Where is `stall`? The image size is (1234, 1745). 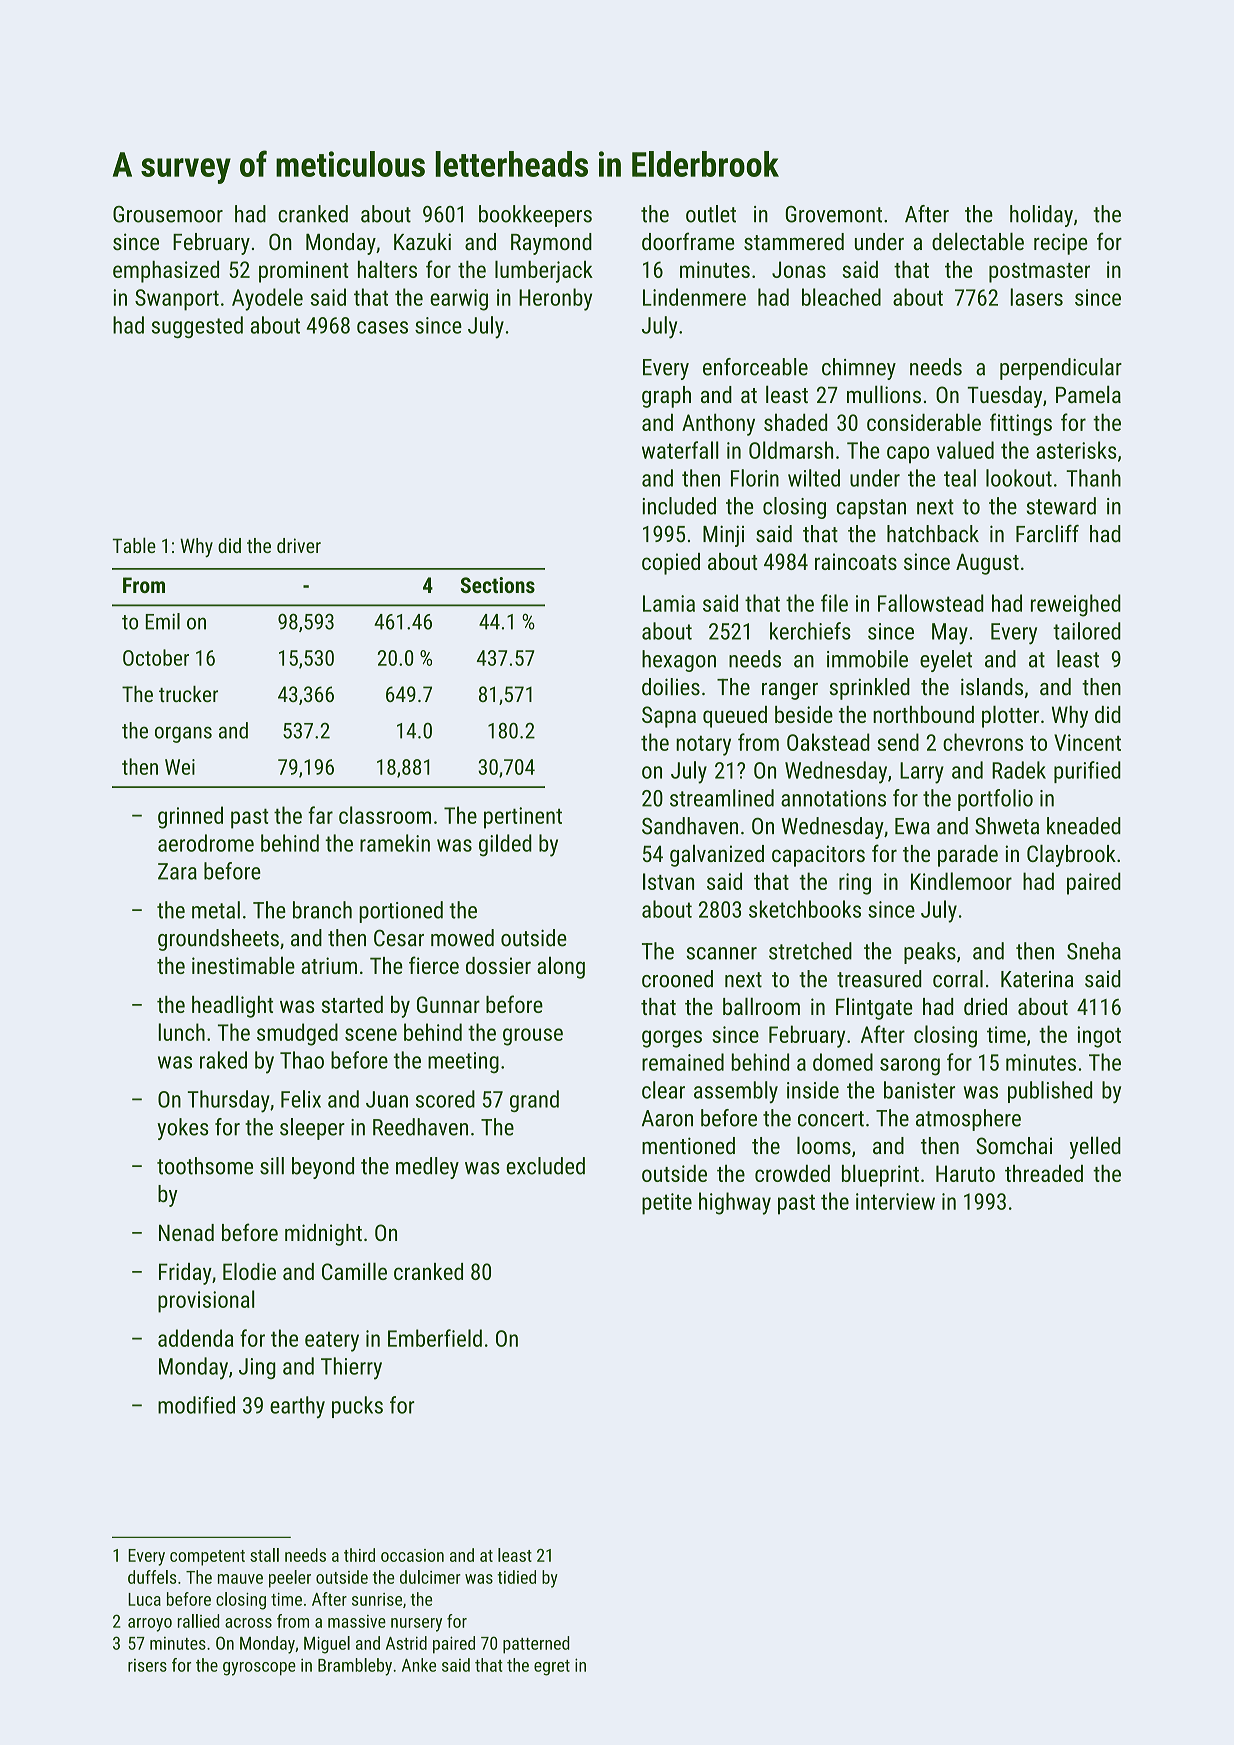
stall is located at coordinates (264, 1555).
